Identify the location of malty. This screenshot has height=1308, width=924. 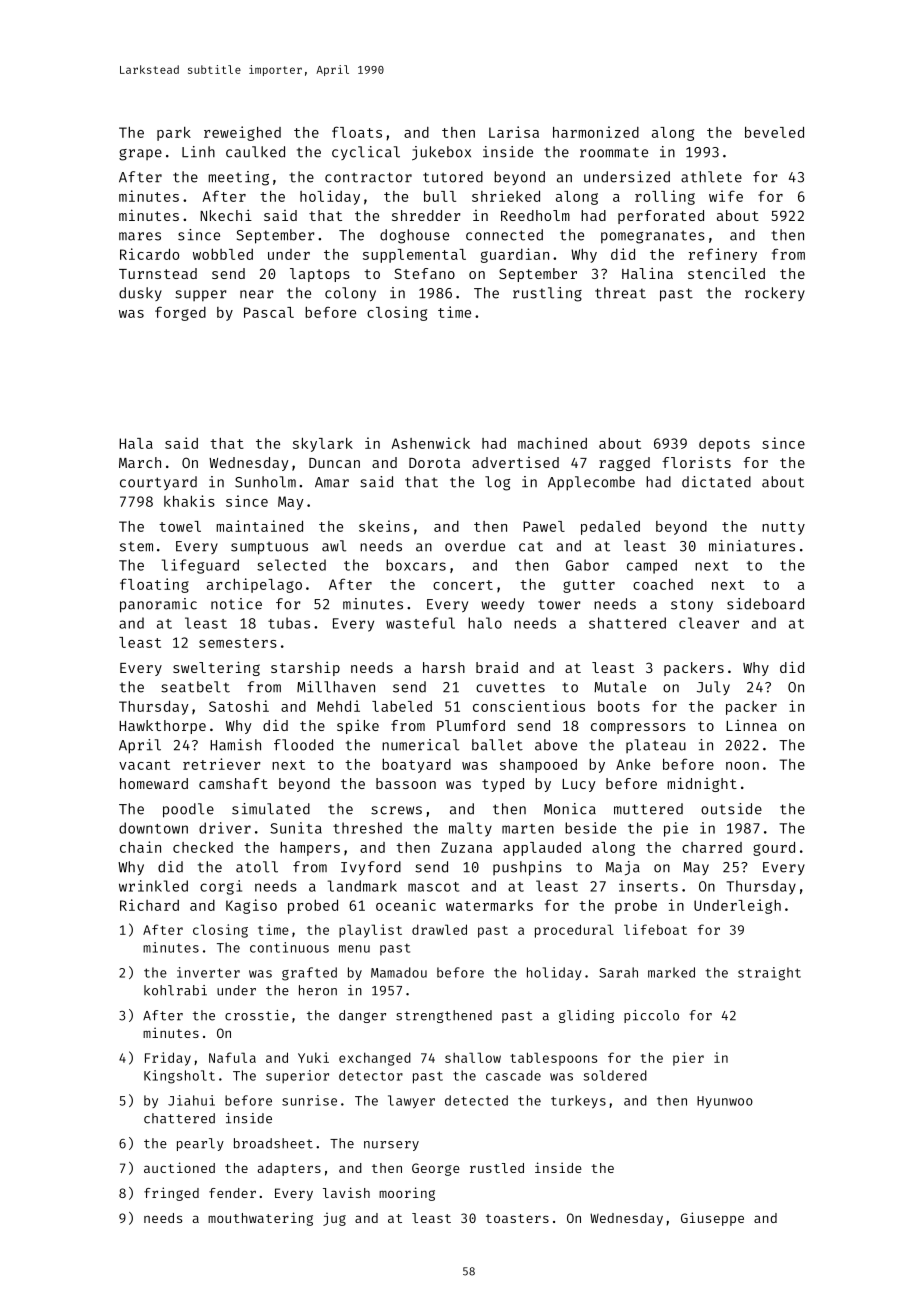
(470, 829).
